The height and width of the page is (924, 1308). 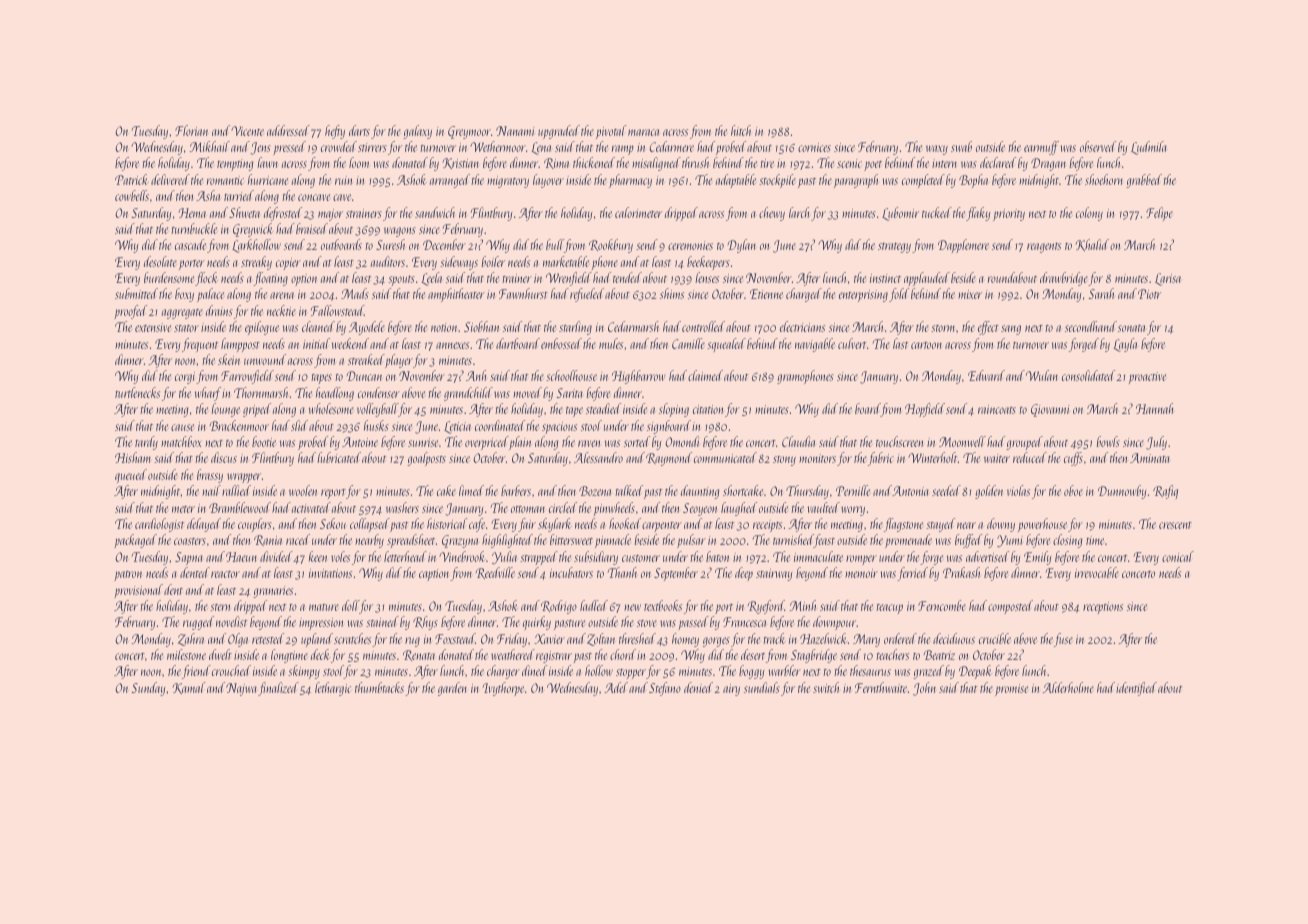 I want to click on communicated, so click(x=725, y=457).
